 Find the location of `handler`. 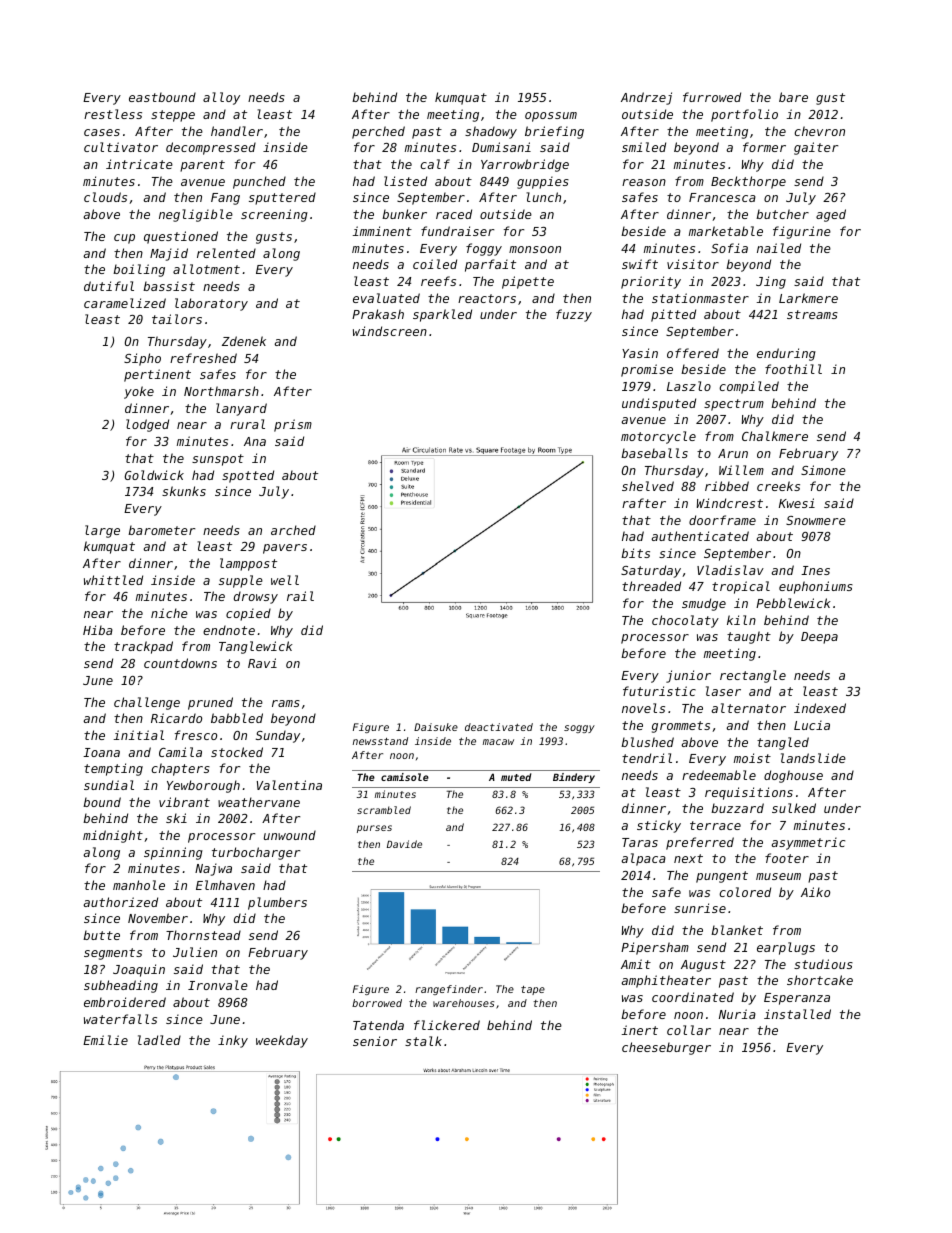

handler is located at coordinates (237, 131).
